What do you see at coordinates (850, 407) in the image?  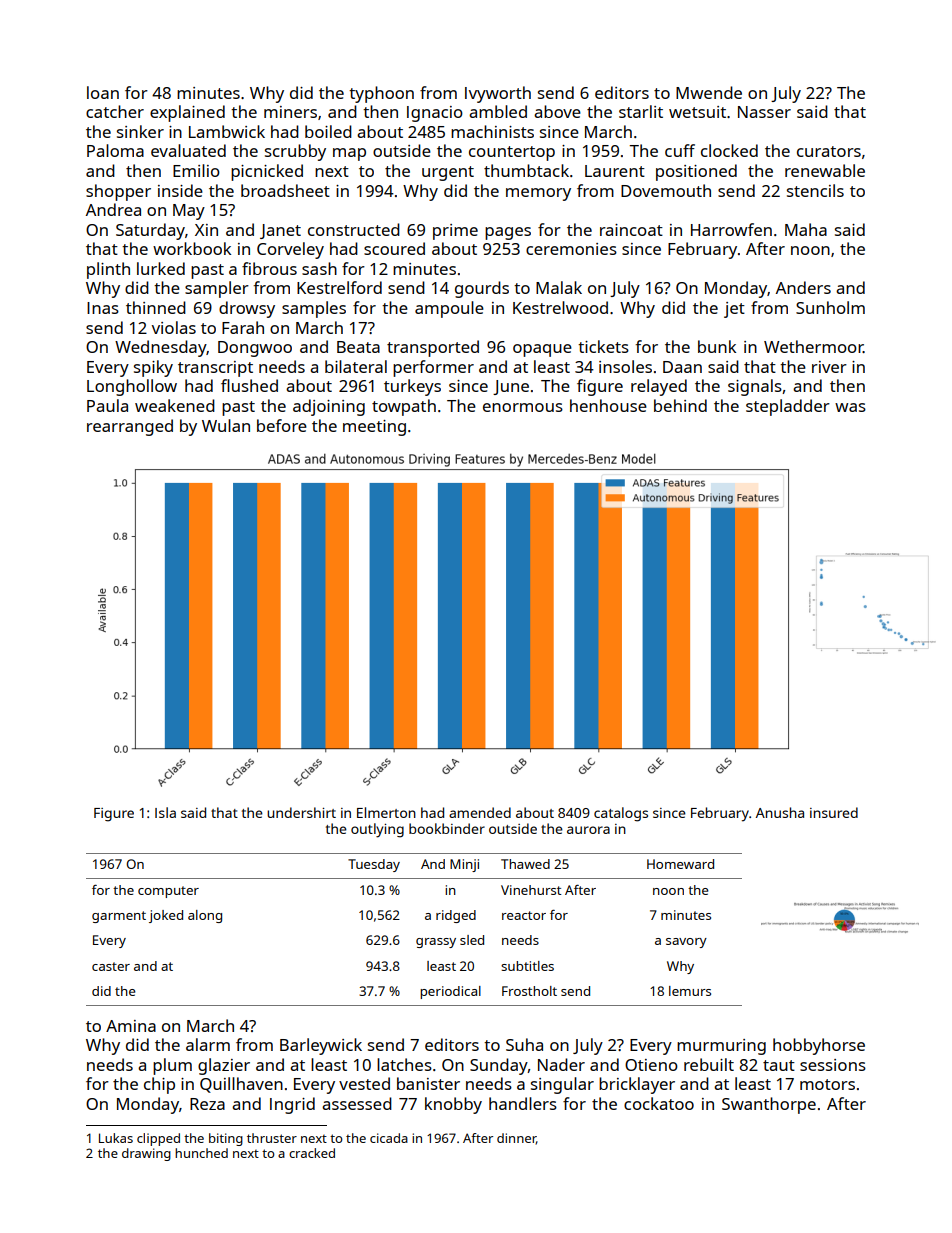 I see `was` at bounding box center [850, 407].
